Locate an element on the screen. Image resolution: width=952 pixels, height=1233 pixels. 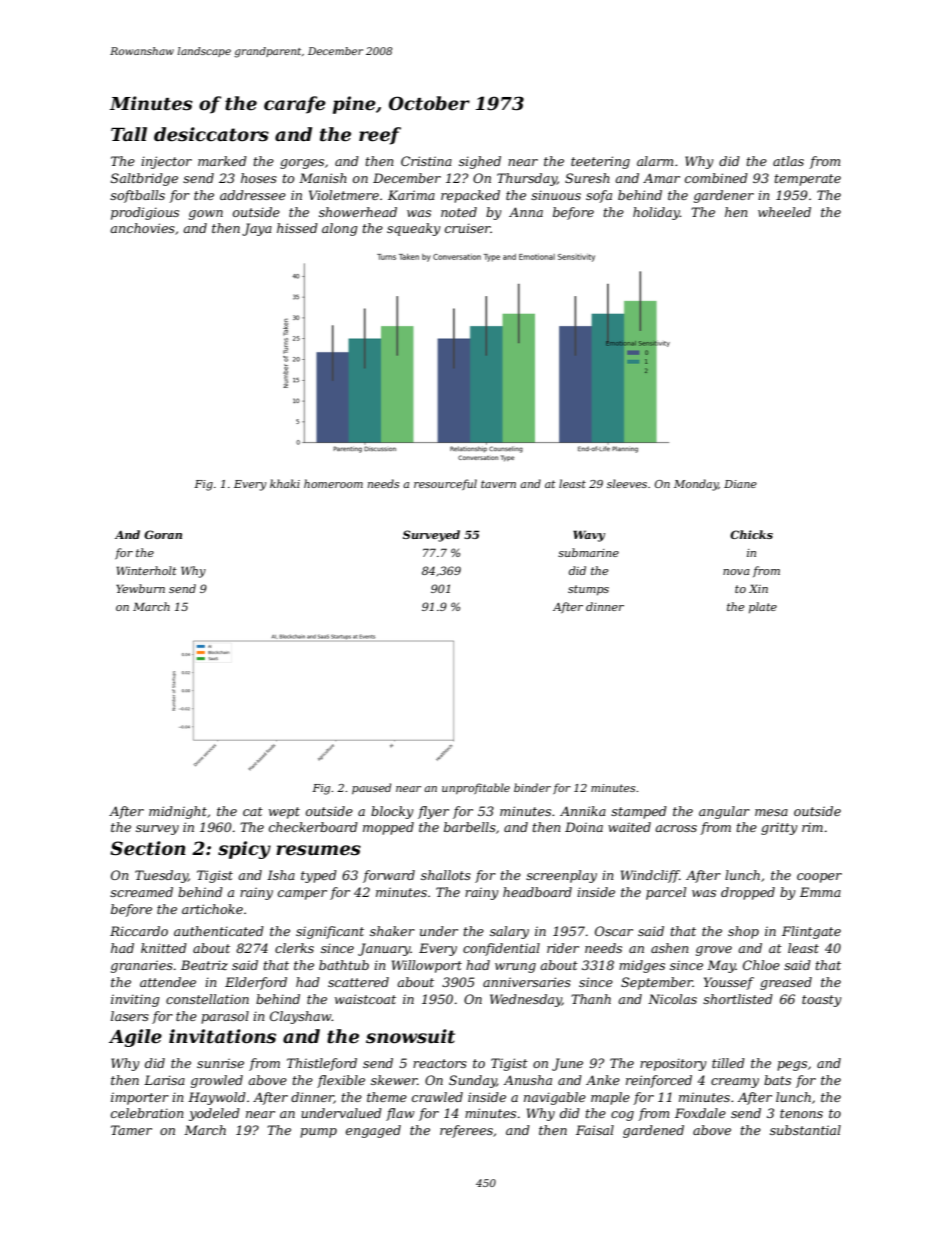
Tall is located at coordinates (129, 134).
